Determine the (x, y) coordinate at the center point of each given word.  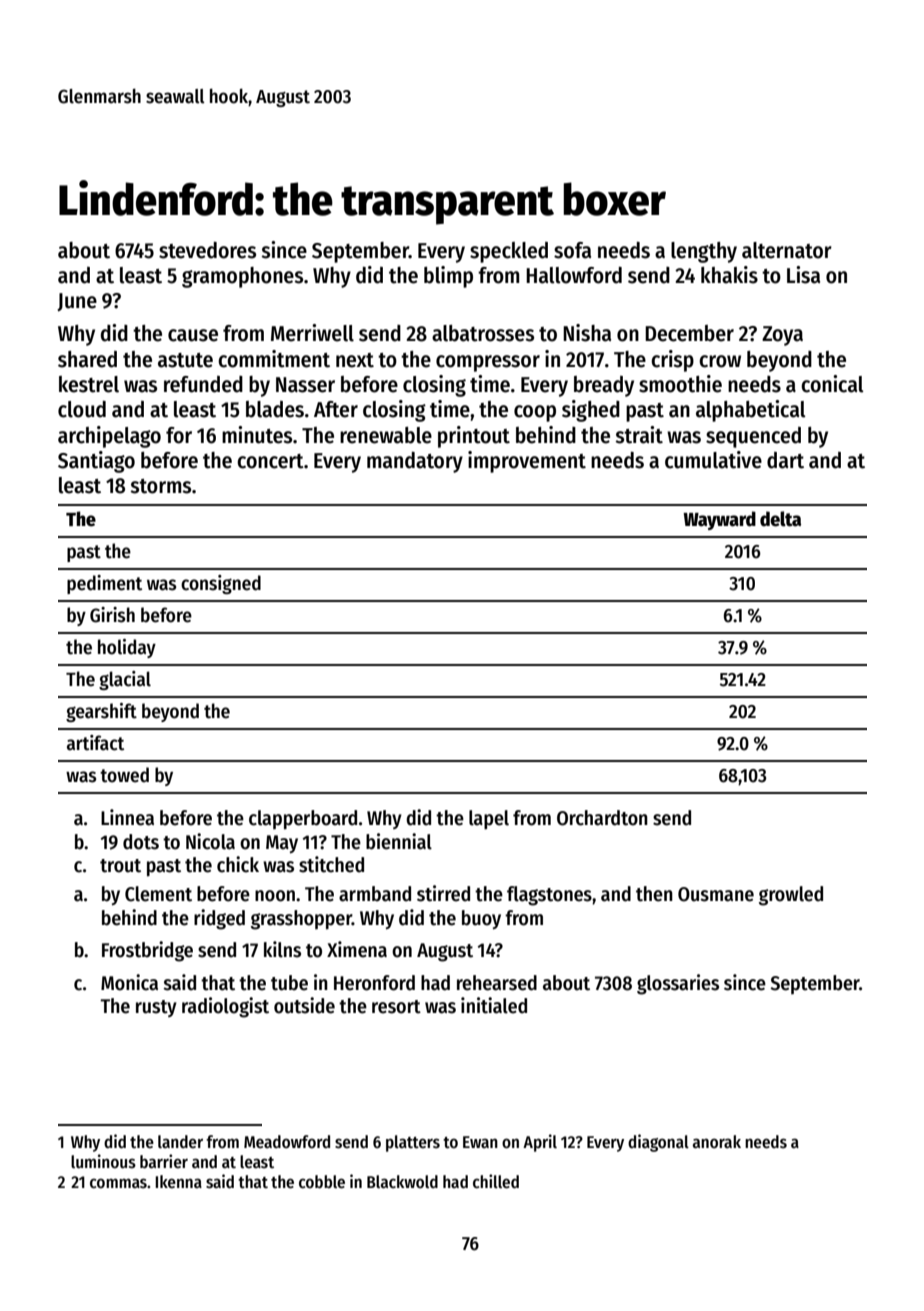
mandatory (415, 462)
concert (270, 461)
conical (832, 384)
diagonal (658, 1143)
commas (118, 1183)
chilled (496, 1181)
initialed (494, 1005)
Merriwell (312, 333)
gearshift (101, 712)
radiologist (225, 1007)
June (77, 302)
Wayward (719, 520)
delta (780, 519)
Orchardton (602, 818)
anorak (717, 1142)
